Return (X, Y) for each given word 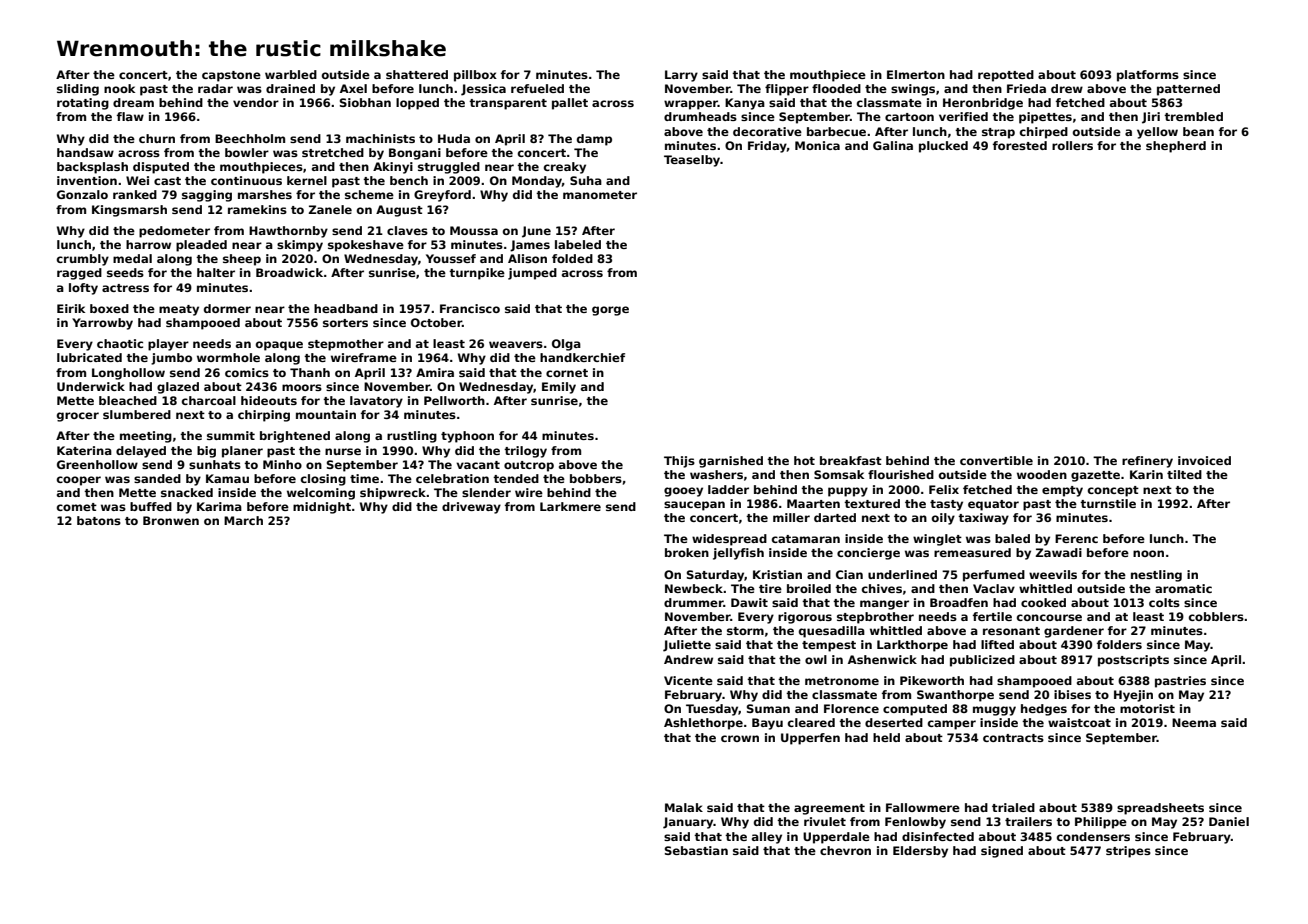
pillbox (475, 76)
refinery (1147, 462)
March (243, 520)
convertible (996, 460)
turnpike (477, 274)
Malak (684, 807)
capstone (231, 76)
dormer (227, 308)
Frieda (1026, 88)
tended (516, 478)
